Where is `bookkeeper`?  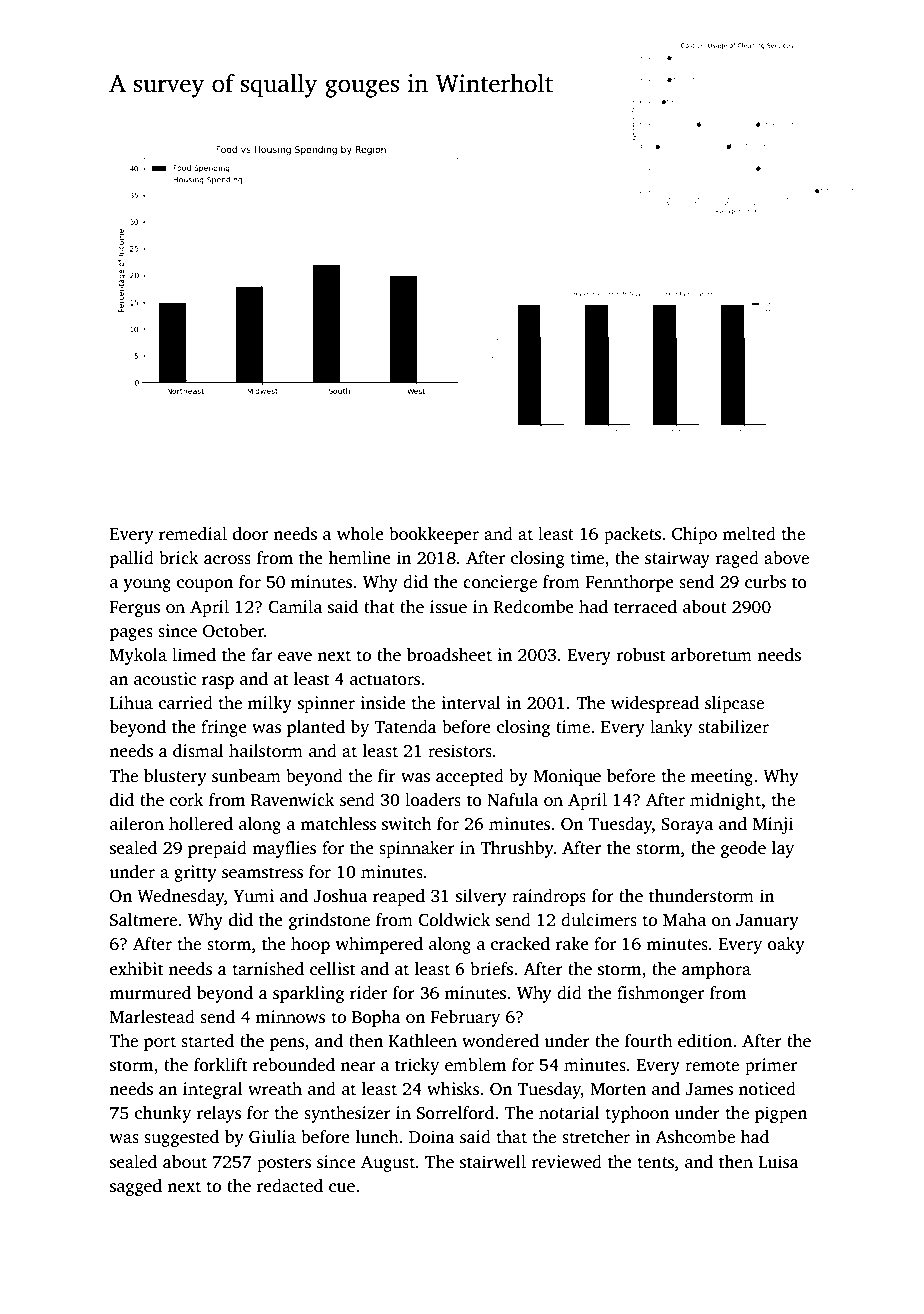
bookkeeper is located at coordinates (434, 535).
